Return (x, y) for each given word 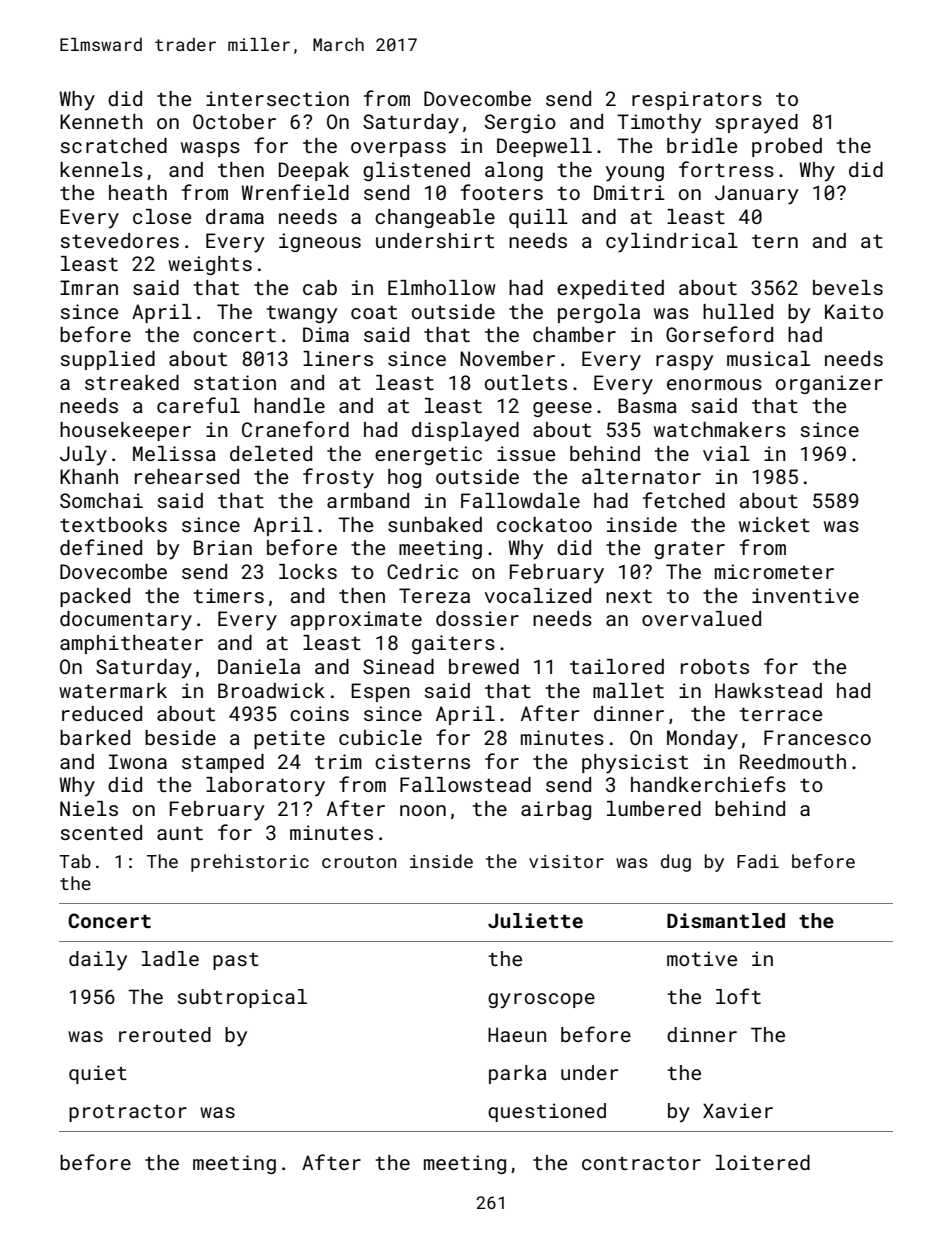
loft (738, 996)
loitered (763, 1162)
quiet (98, 1074)
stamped (223, 763)
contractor (641, 1163)
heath (138, 192)
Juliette (535, 920)
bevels (848, 287)
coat (374, 312)
